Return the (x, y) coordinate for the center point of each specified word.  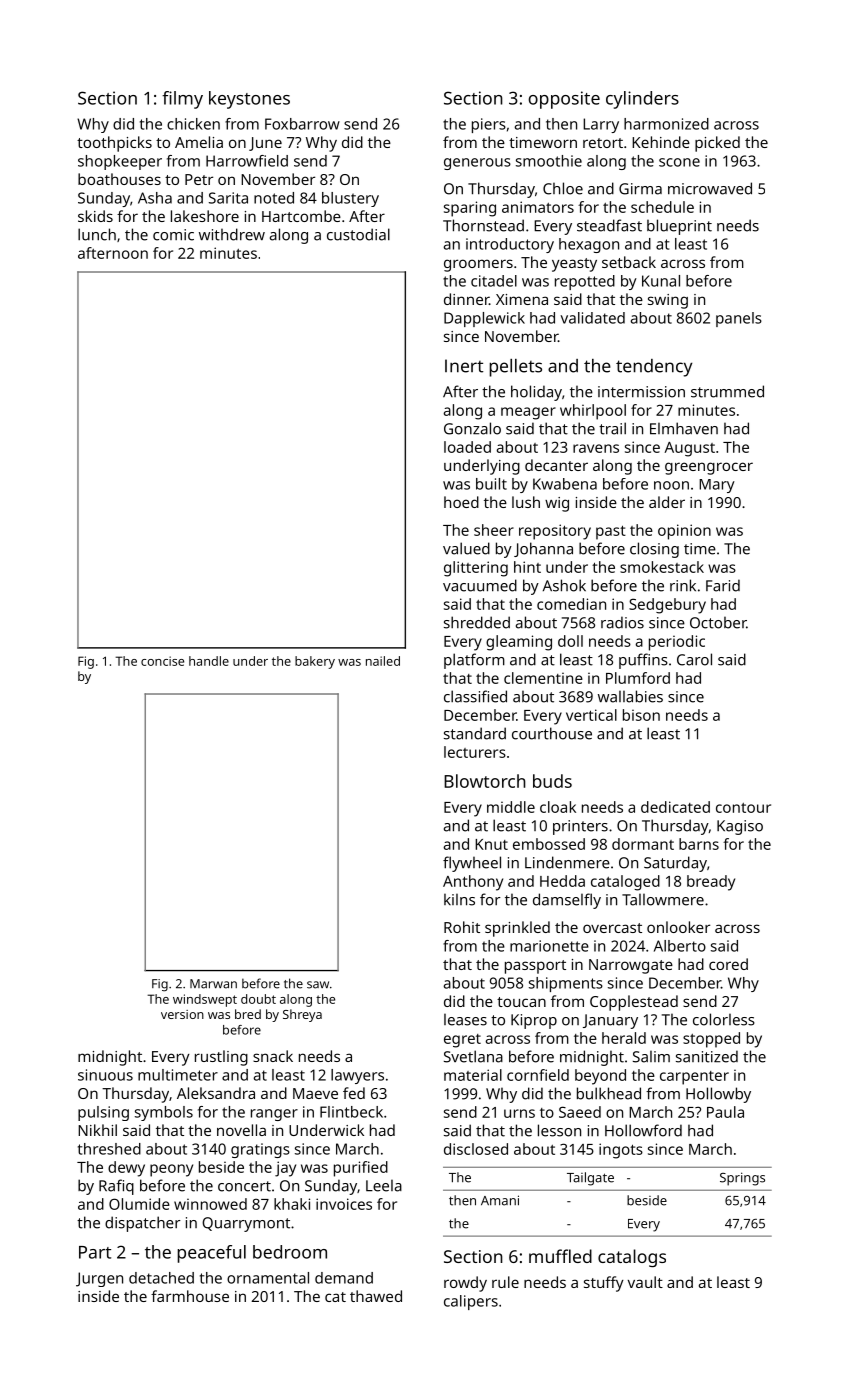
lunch (97, 234)
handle (209, 661)
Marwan (213, 984)
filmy (182, 100)
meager (528, 413)
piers (489, 125)
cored (728, 964)
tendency (654, 368)
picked (717, 144)
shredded (477, 622)
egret (462, 1041)
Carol (694, 659)
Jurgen (99, 1279)
